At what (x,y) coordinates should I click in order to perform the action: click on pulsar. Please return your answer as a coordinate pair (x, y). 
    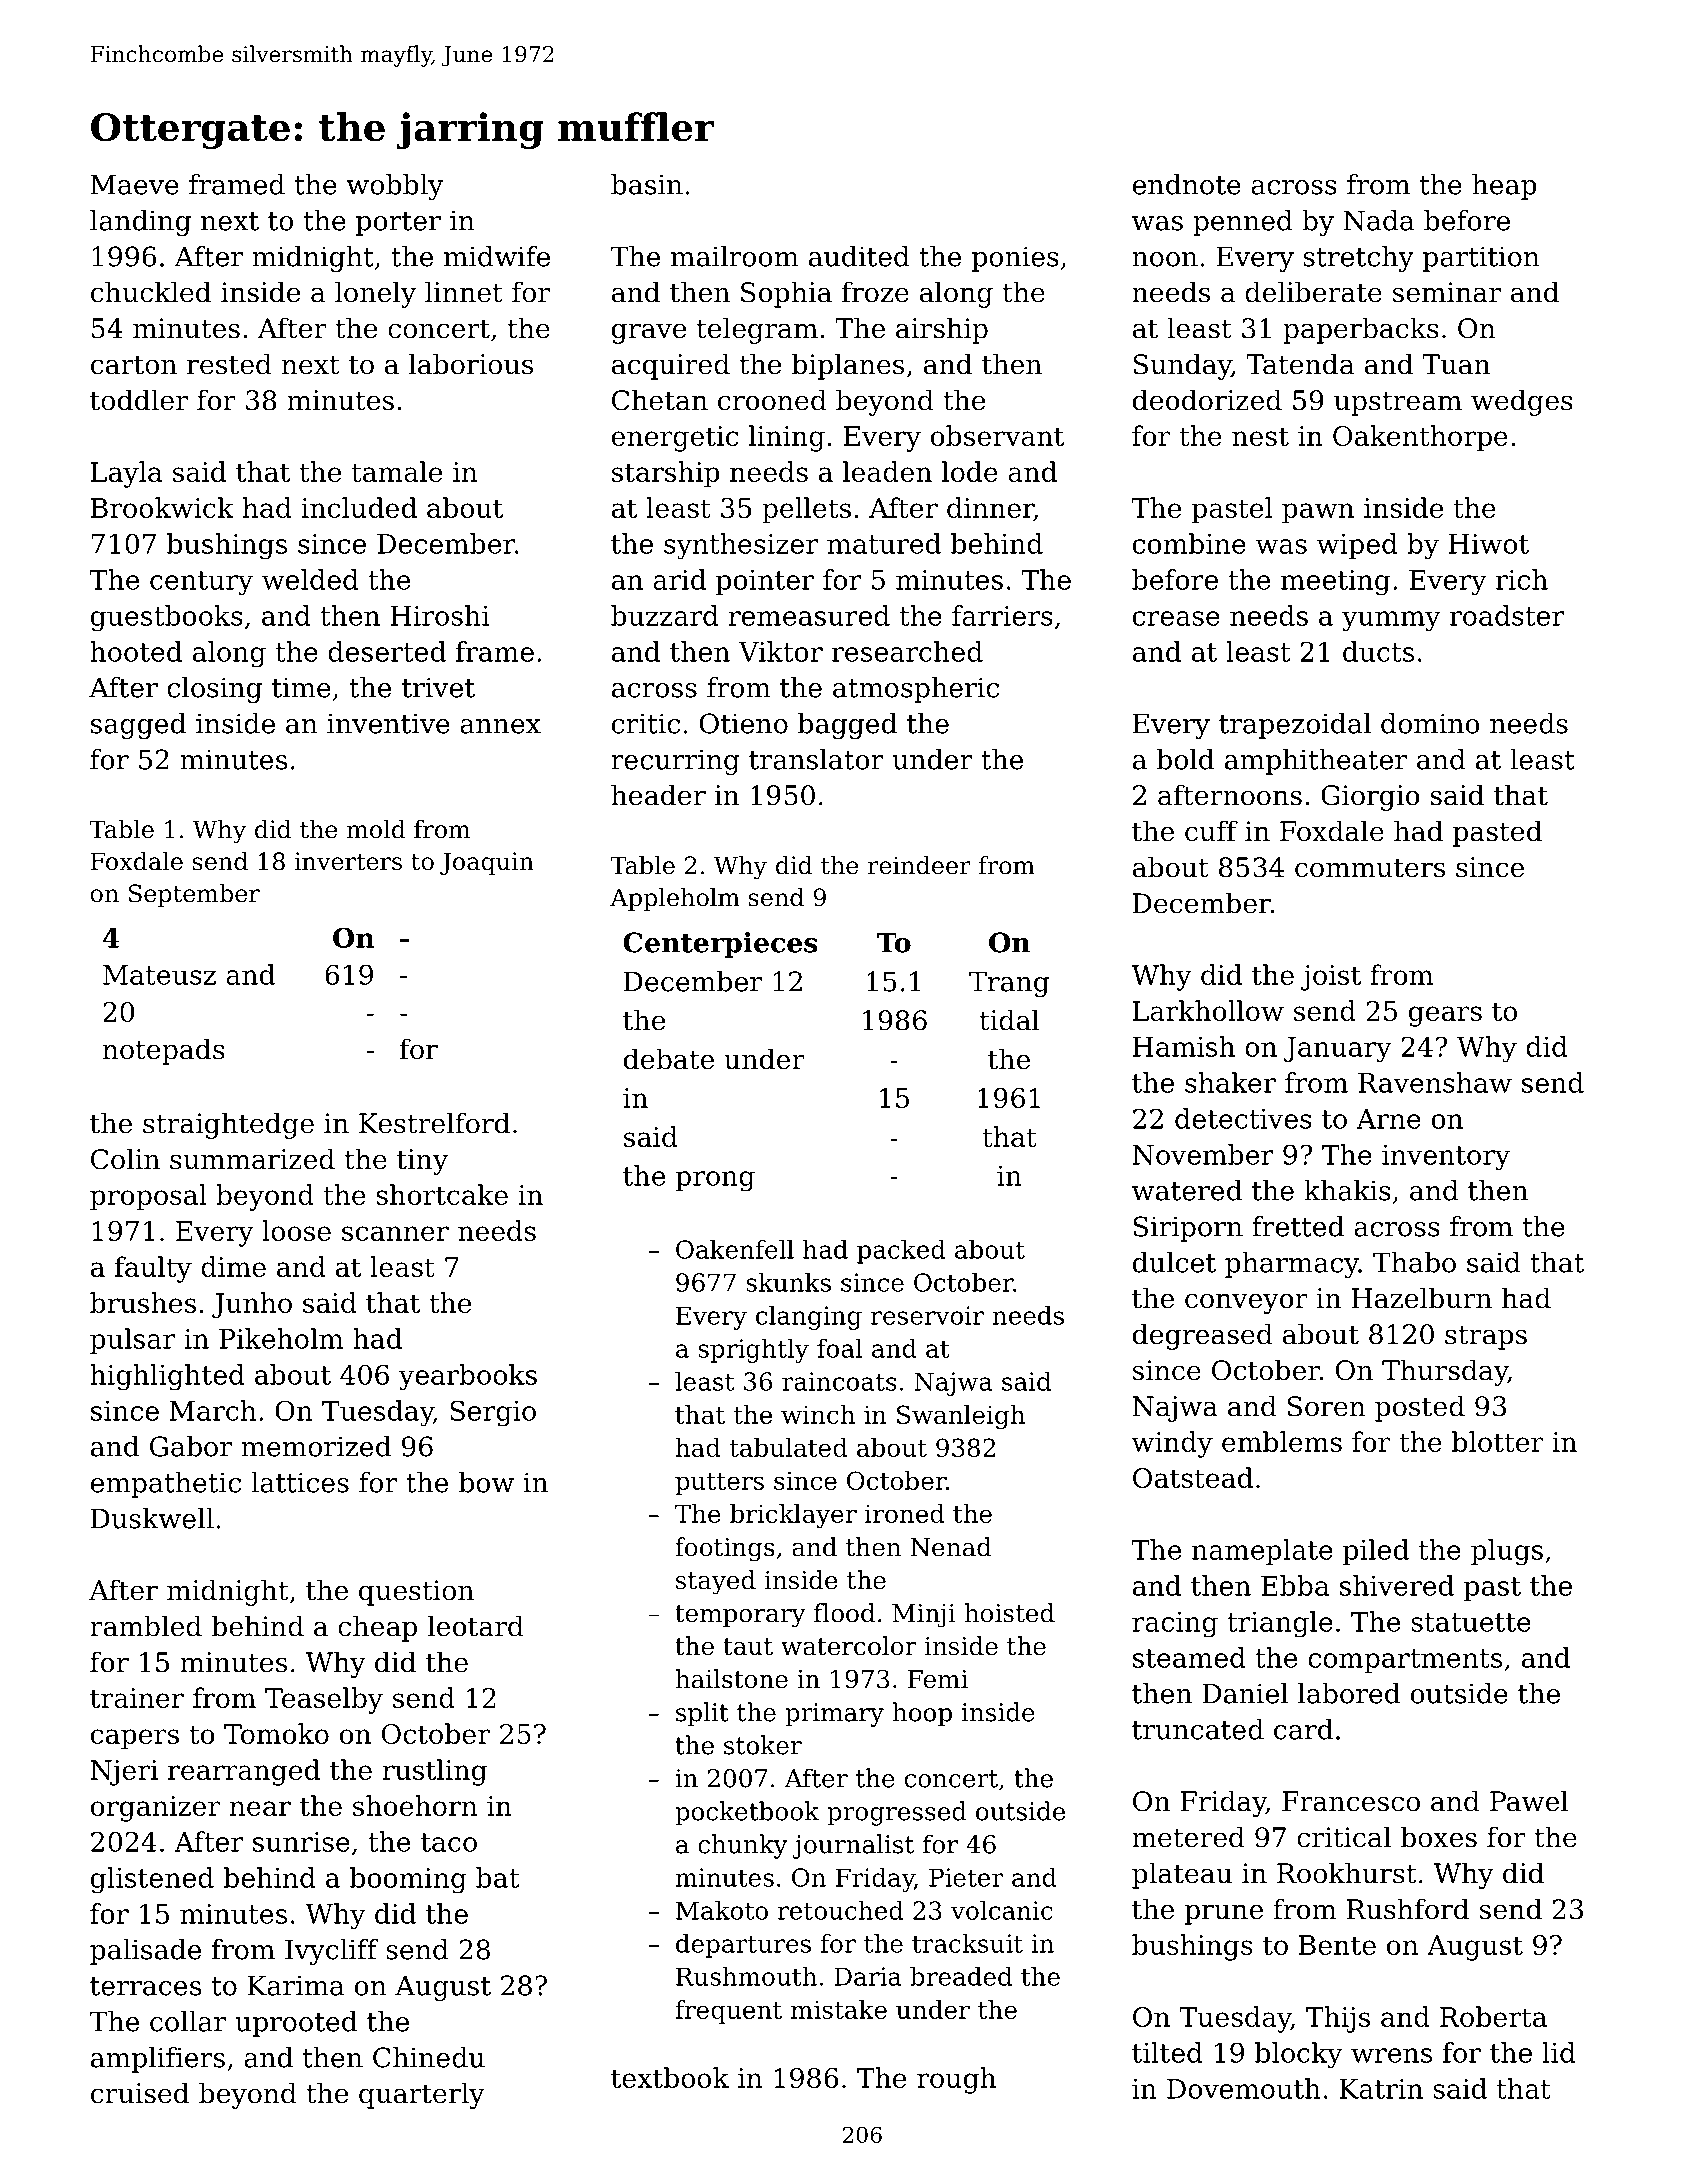
    Looking at the image, I should click on (132, 1341).
